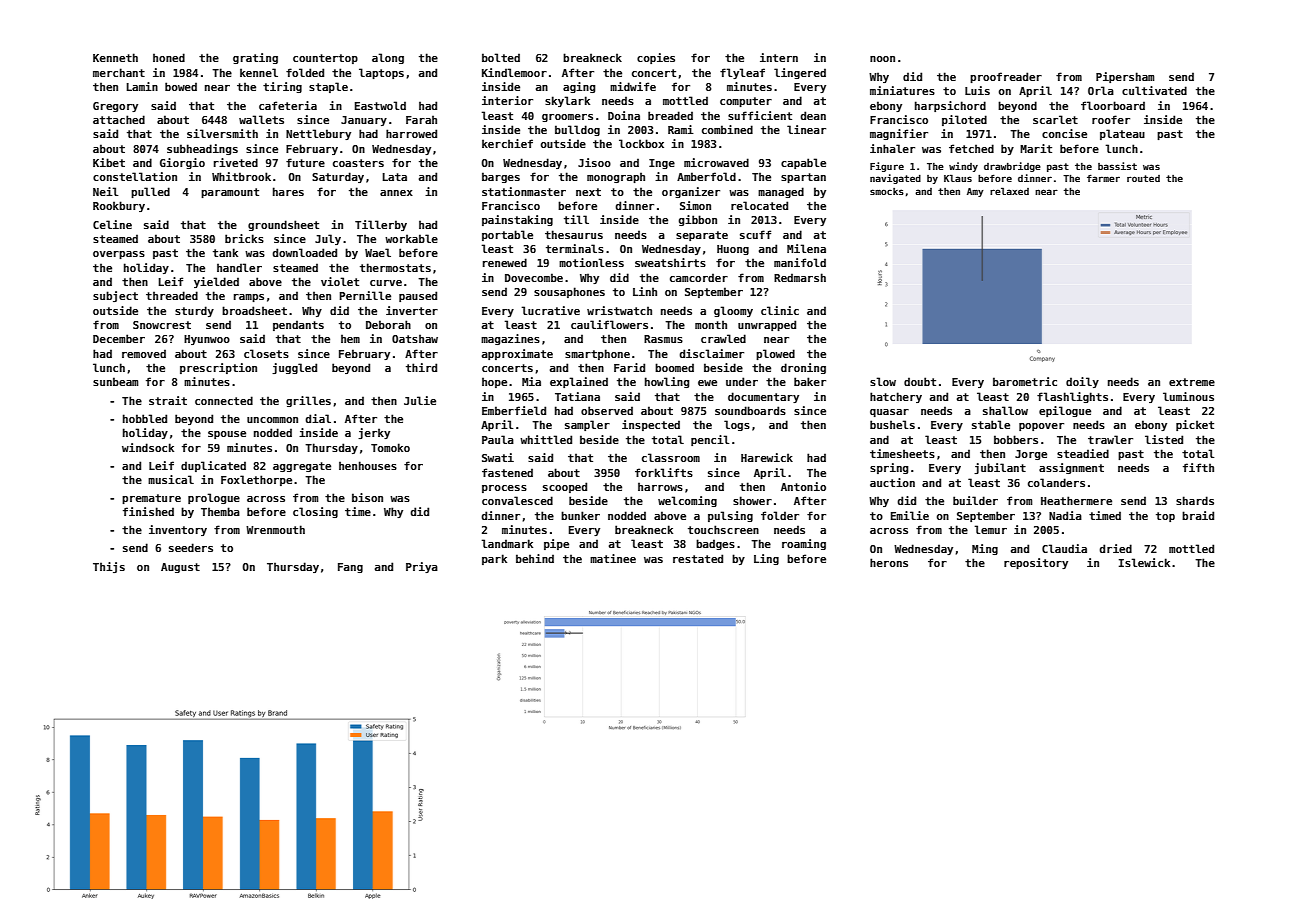 This screenshot has height=924, width=1308. I want to click on countertop, so click(325, 59).
